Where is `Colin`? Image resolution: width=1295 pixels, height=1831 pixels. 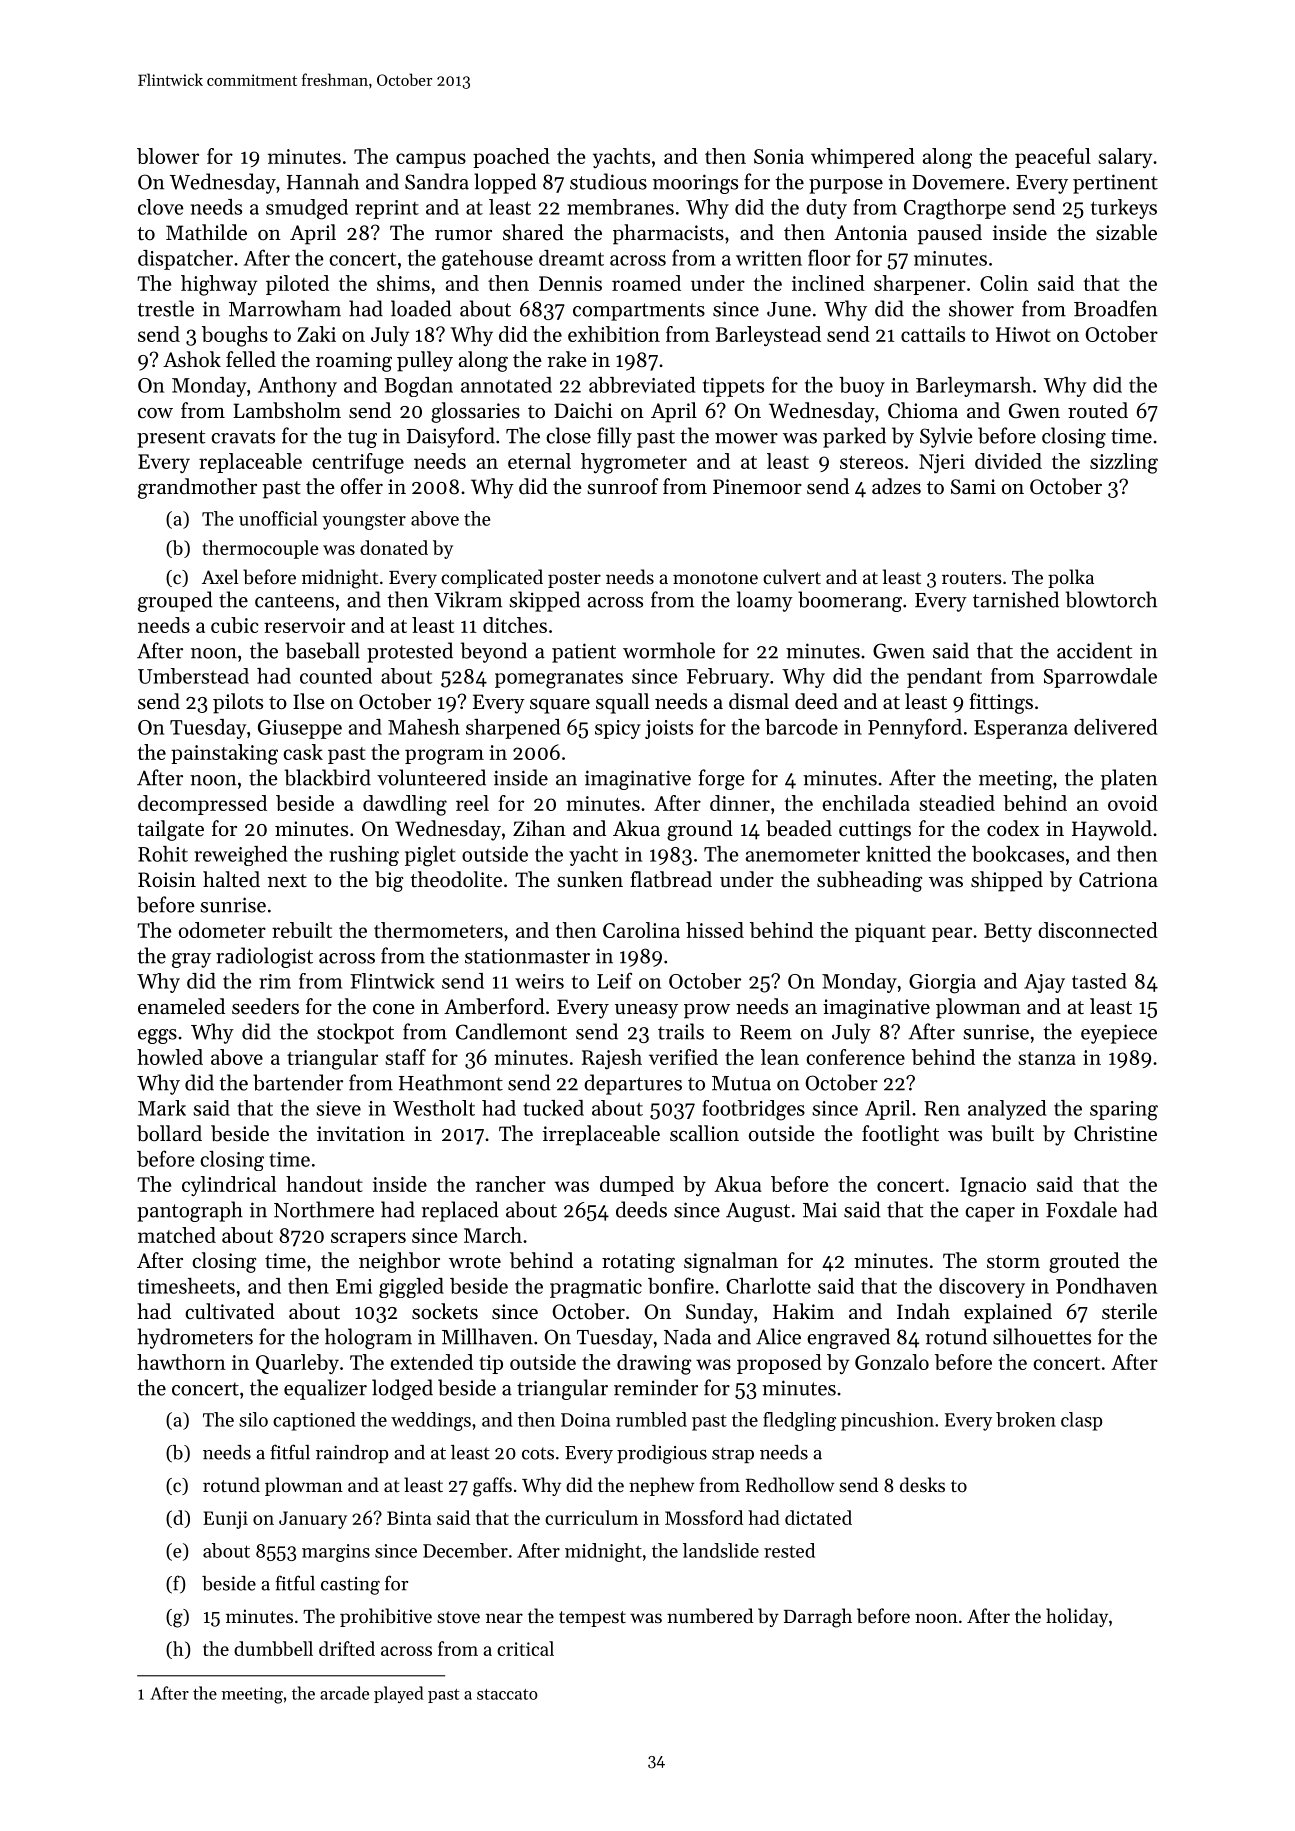
Colin is located at coordinates (1004, 283).
